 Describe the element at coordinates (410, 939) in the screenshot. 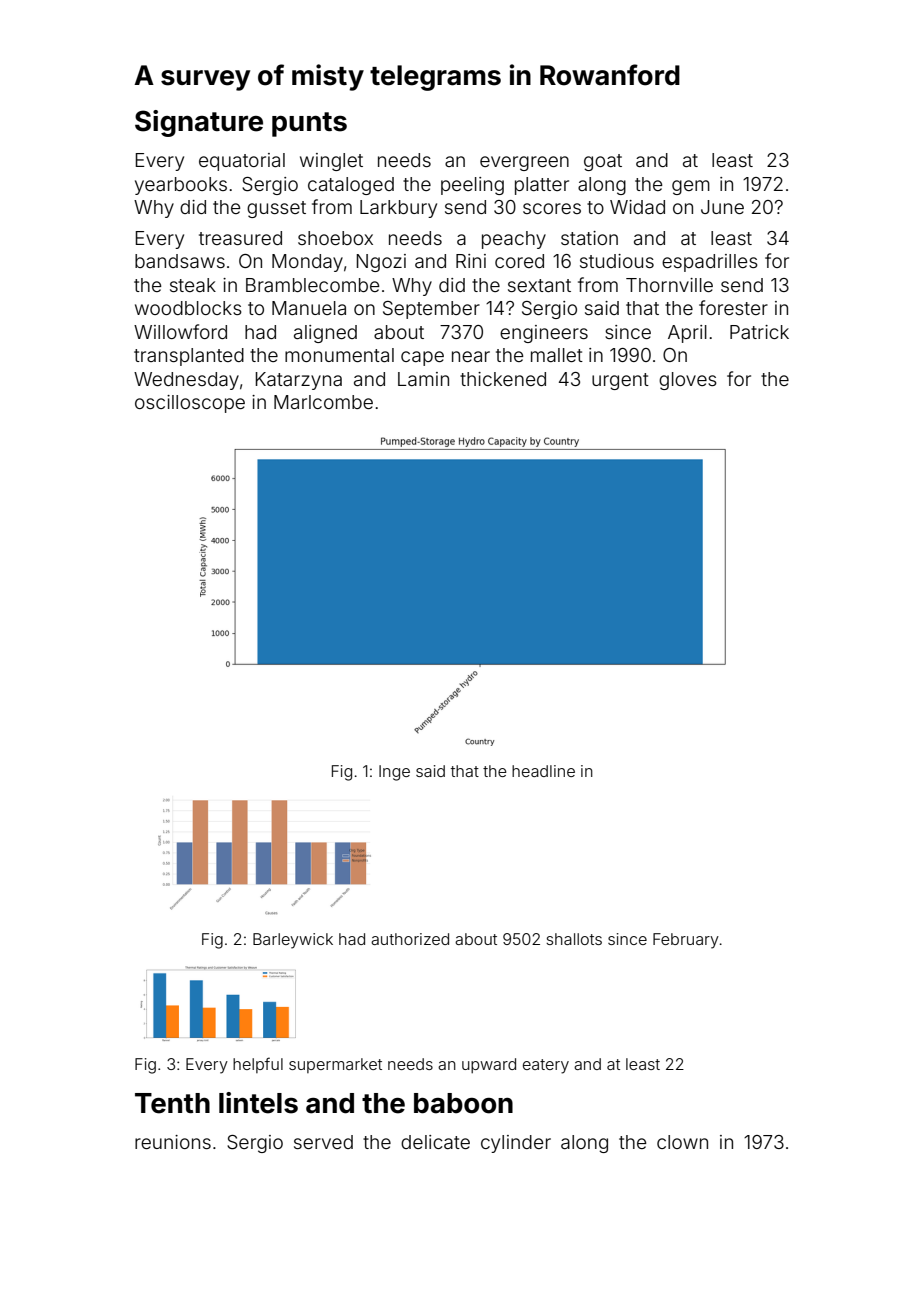

I see `authorized` at that location.
